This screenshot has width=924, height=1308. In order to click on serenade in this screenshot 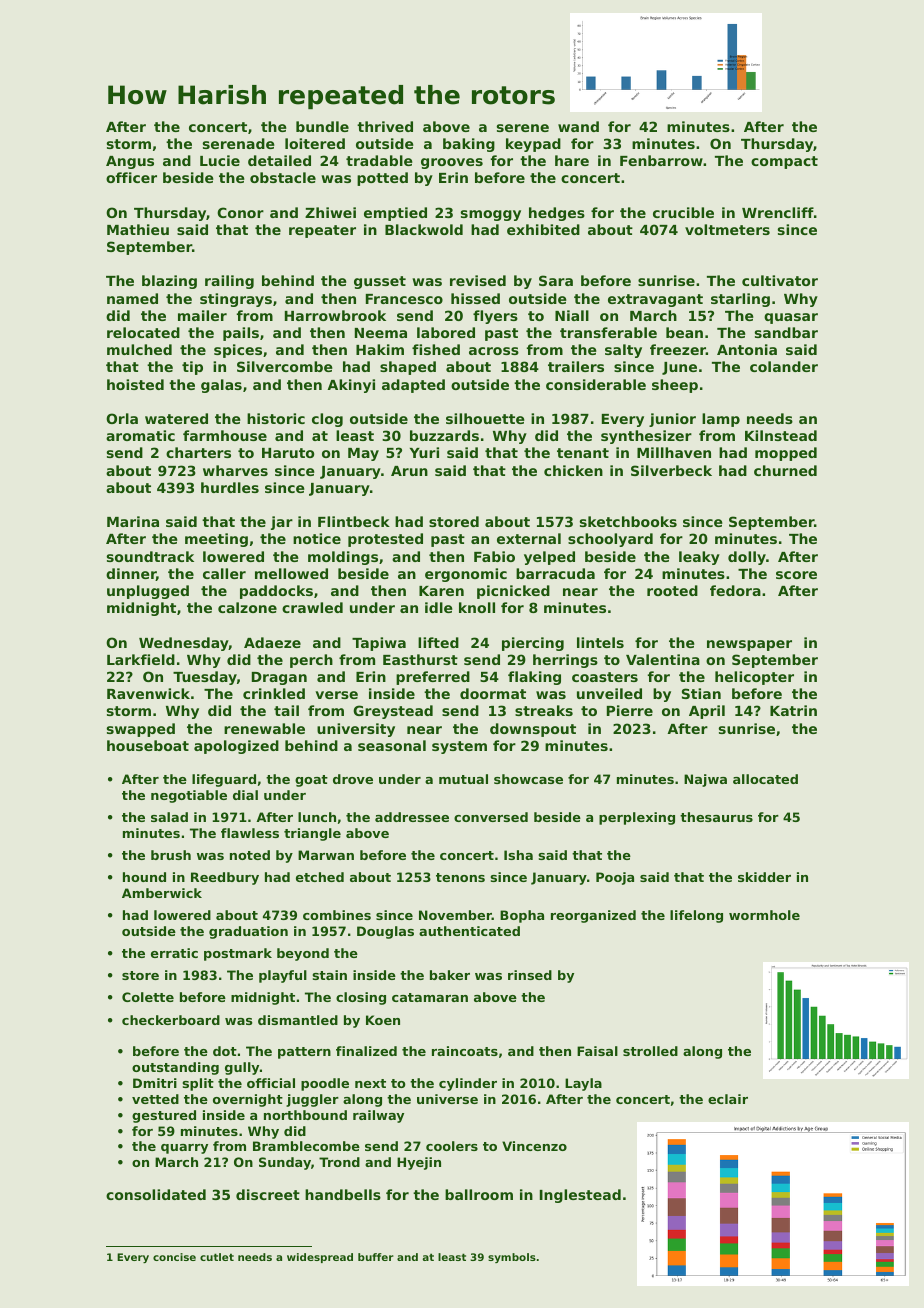, I will do `click(239, 143)`.
